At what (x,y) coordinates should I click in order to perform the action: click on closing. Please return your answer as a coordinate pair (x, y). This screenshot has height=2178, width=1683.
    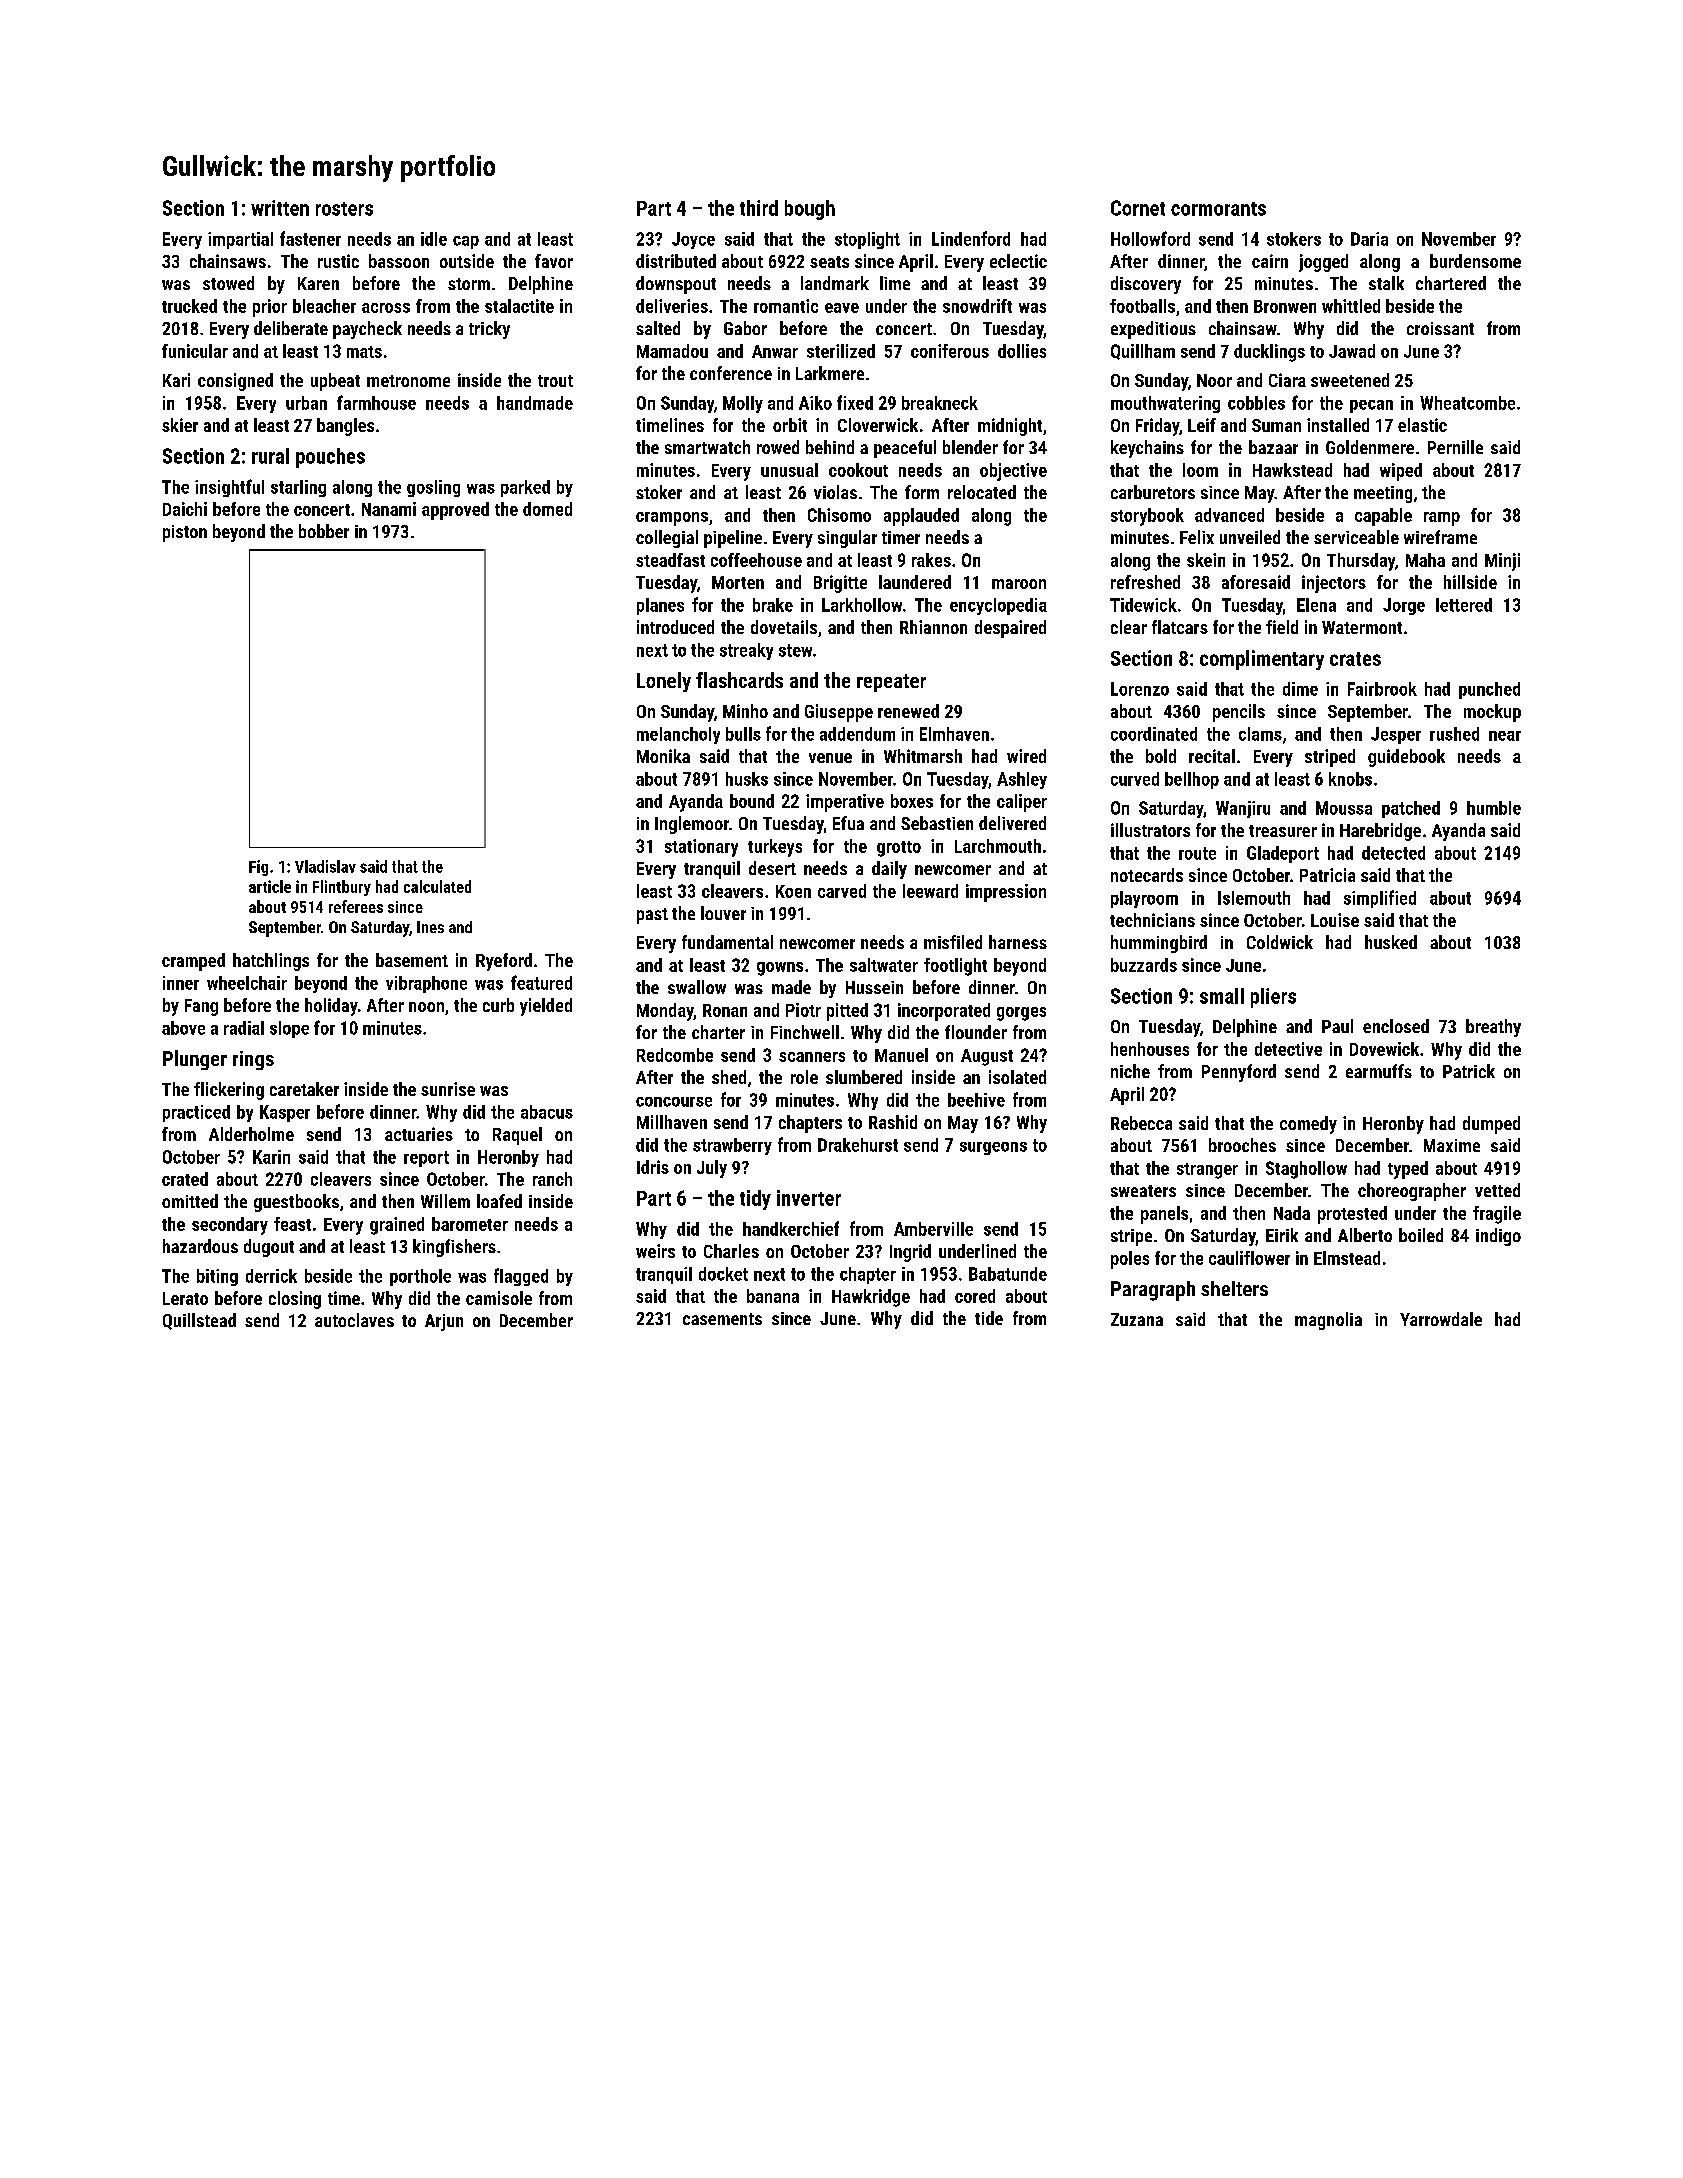
    Looking at the image, I should click on (295, 1300).
